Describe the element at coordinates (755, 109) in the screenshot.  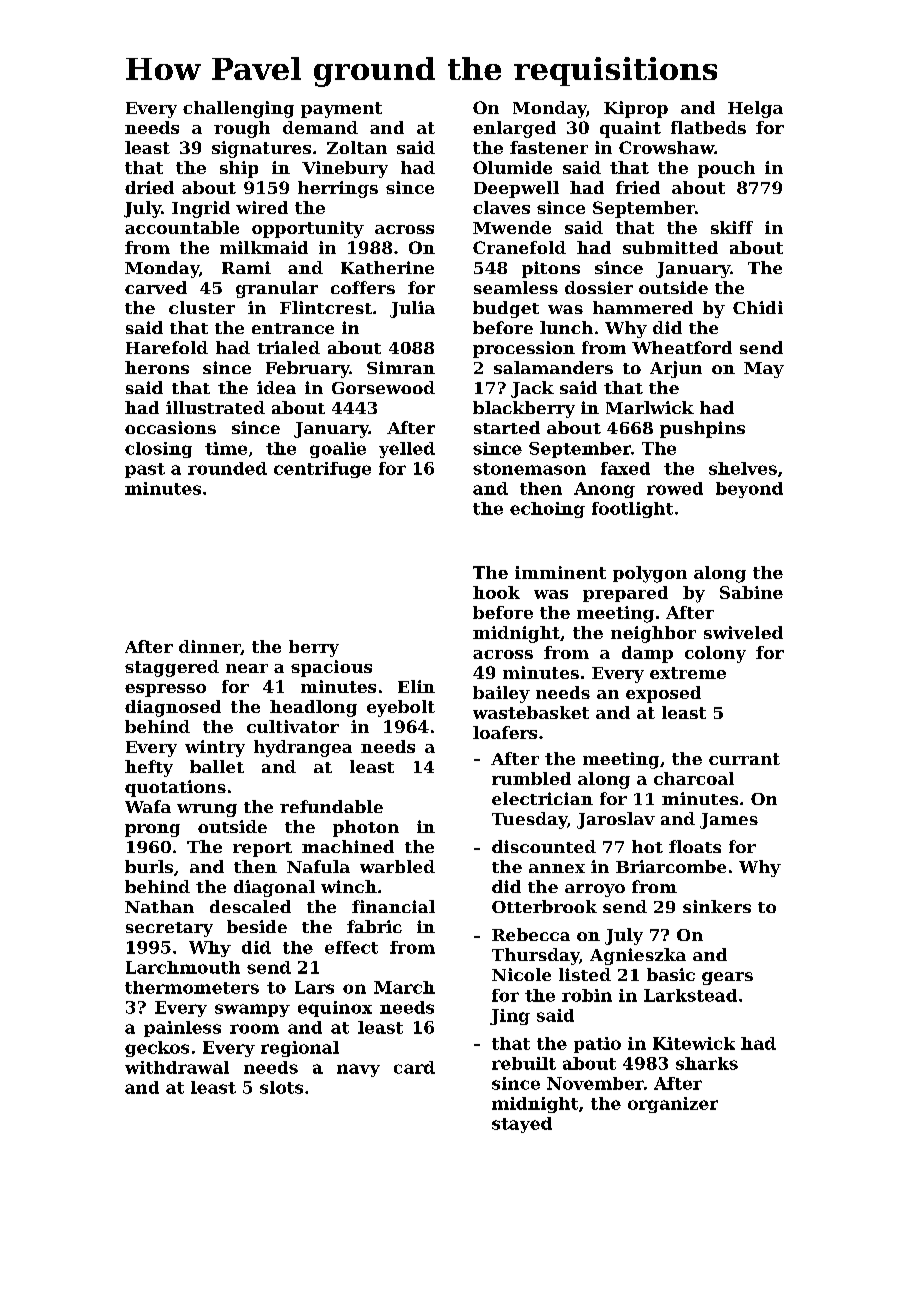
I see `Helga` at that location.
